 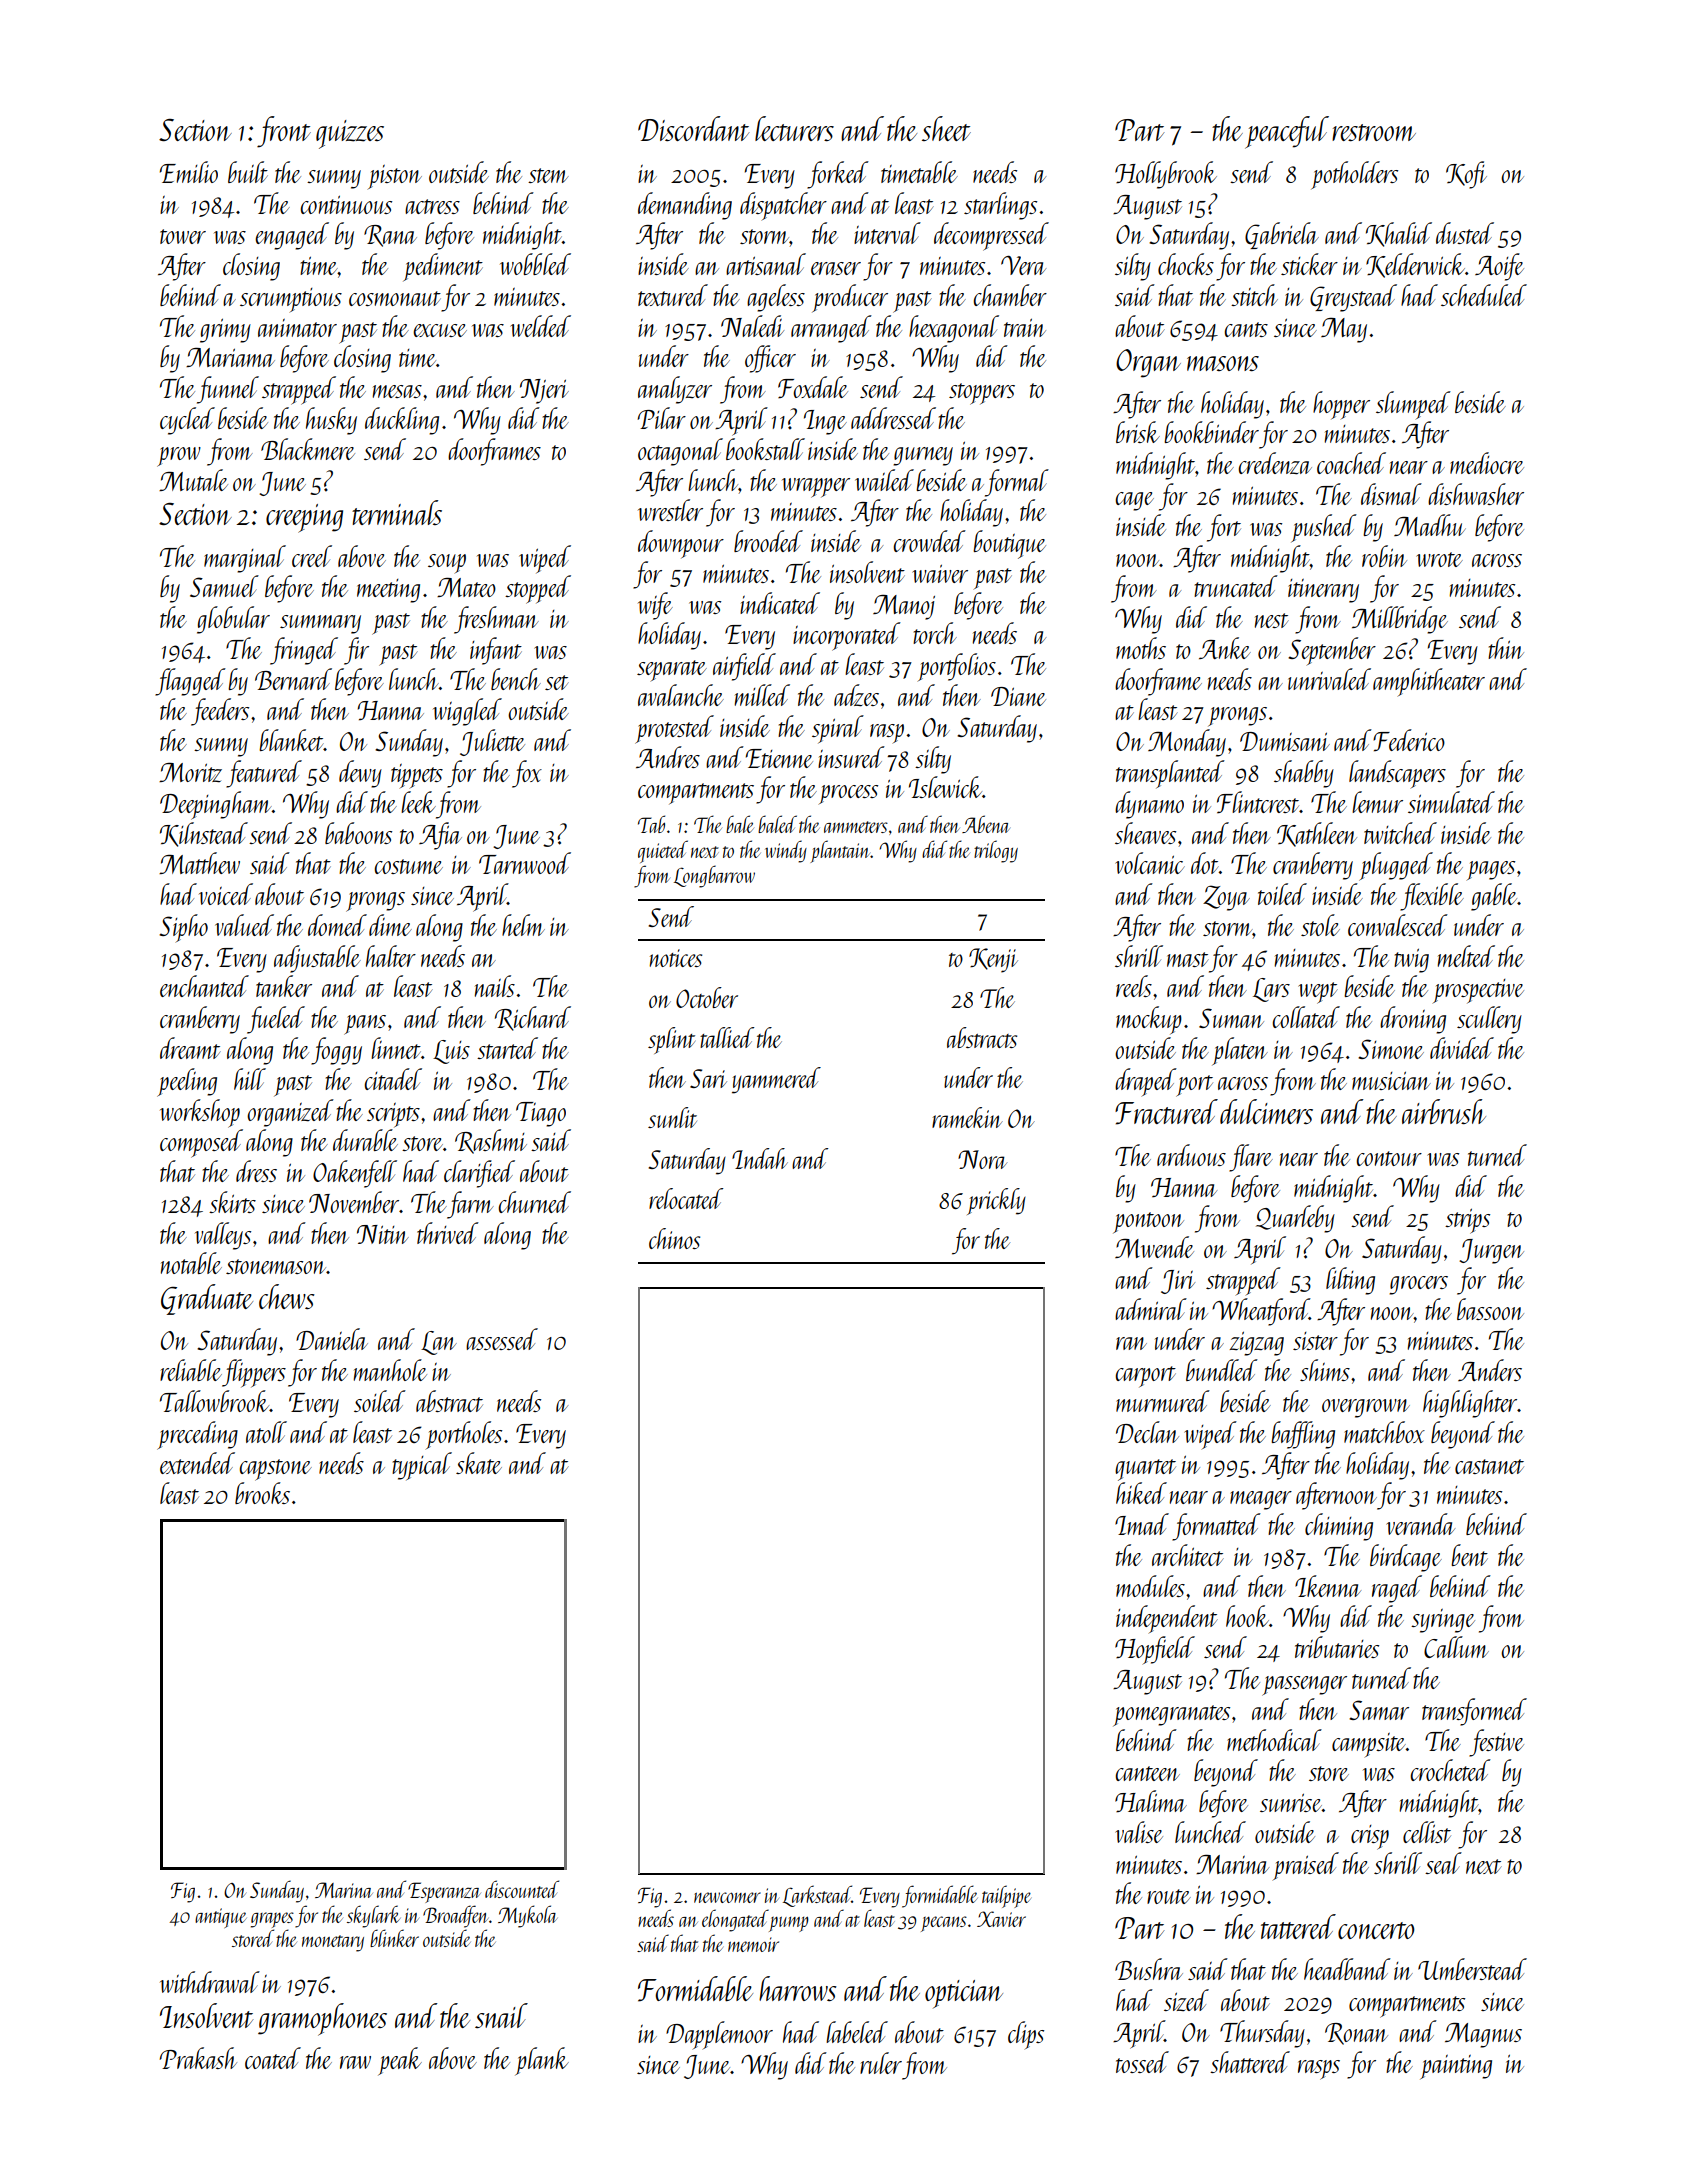 I want to click on hopper, so click(x=1341, y=405).
